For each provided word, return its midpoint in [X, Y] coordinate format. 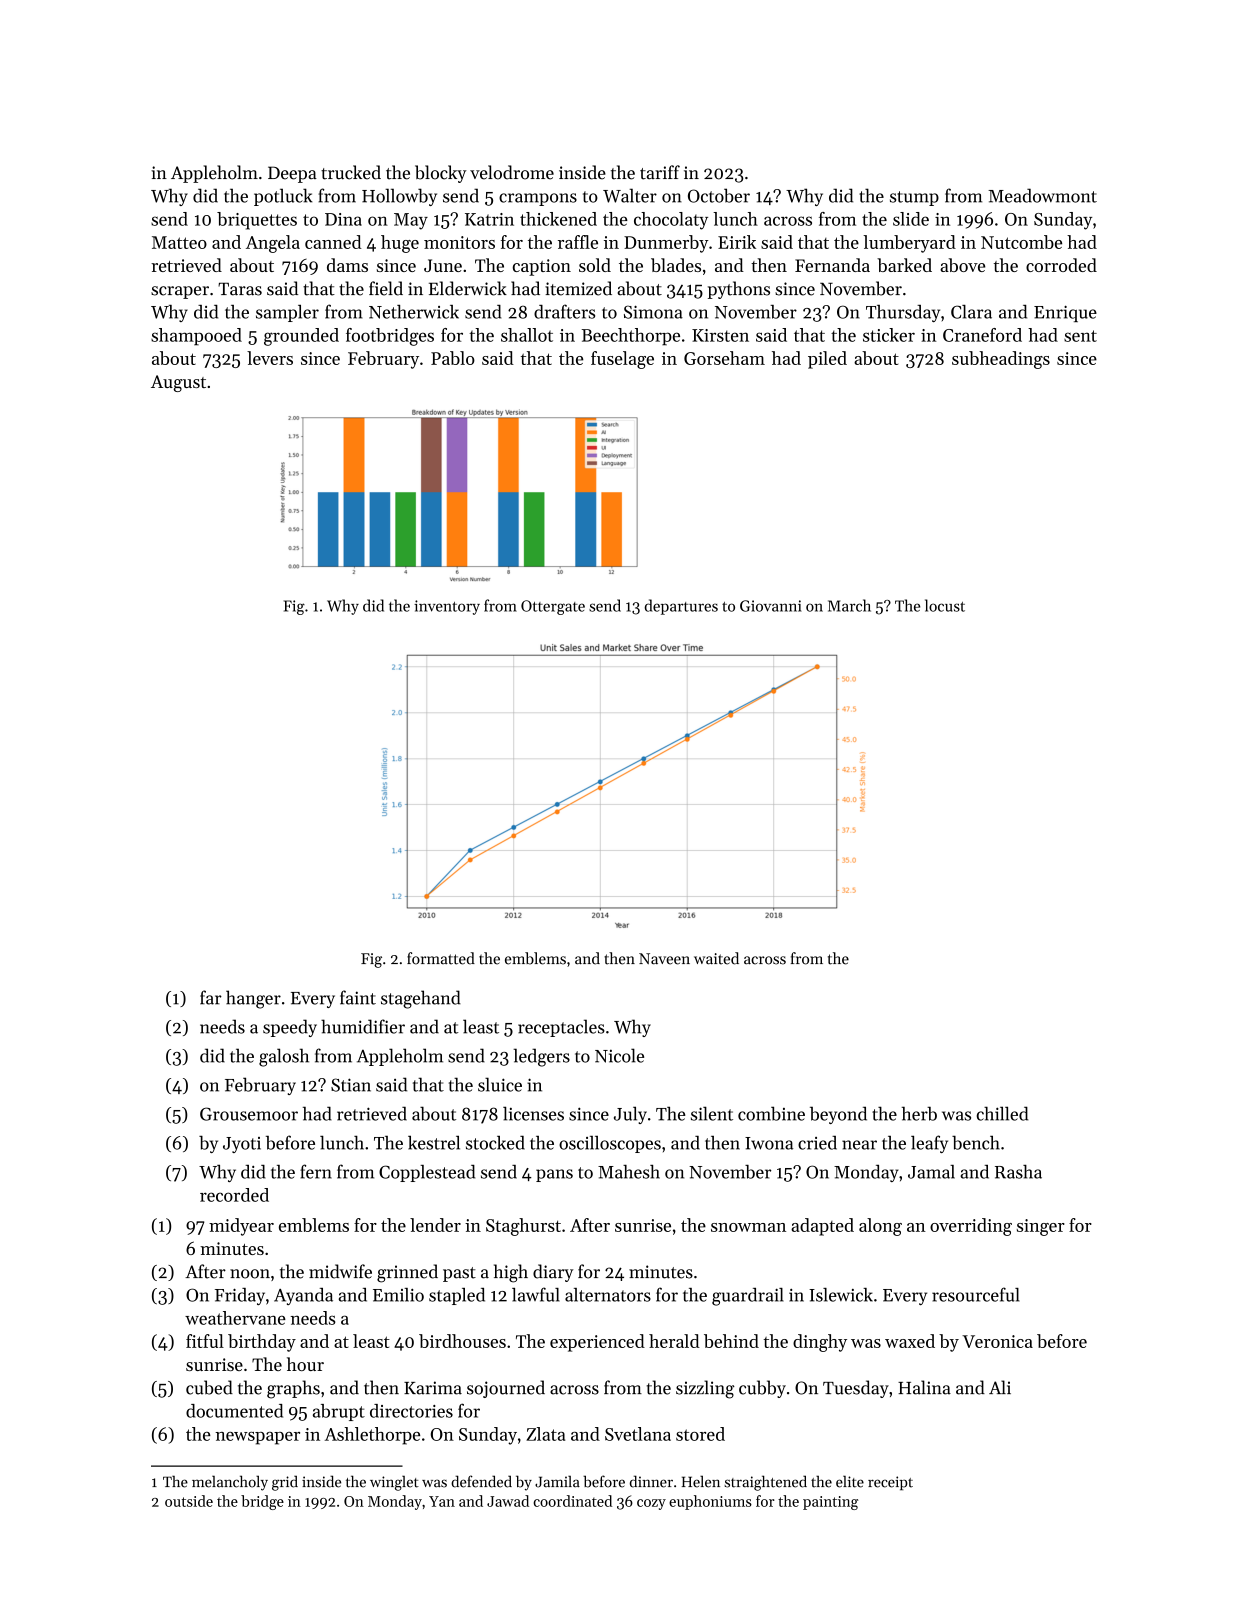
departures [681, 607]
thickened [558, 219]
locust [945, 605]
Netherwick [414, 312]
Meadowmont [1042, 195]
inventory [447, 607]
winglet [394, 1483]
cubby [762, 1389]
